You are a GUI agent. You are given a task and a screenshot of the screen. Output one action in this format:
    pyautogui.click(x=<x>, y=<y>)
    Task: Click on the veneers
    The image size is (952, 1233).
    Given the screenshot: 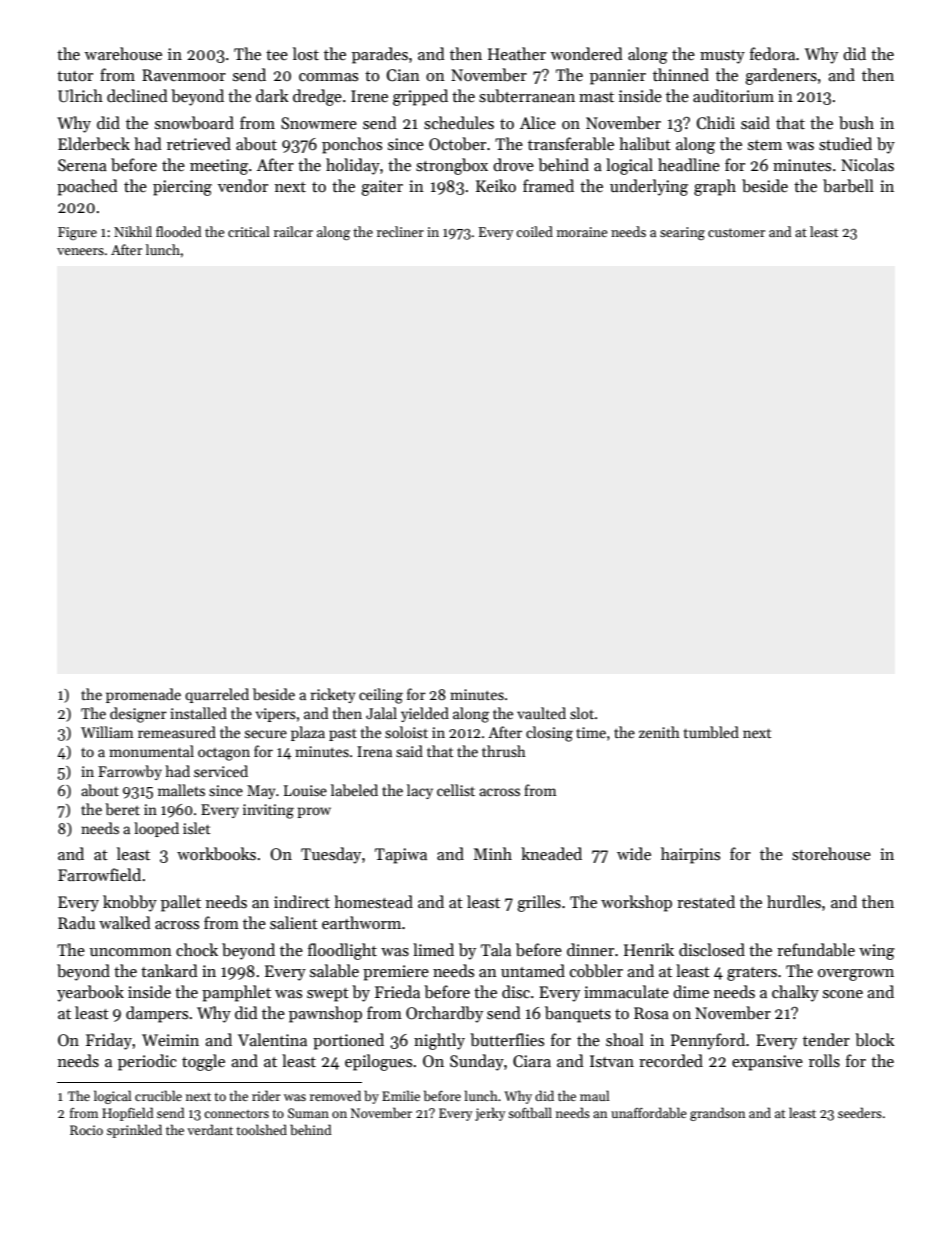 What is the action you would take?
    pyautogui.click(x=80, y=251)
